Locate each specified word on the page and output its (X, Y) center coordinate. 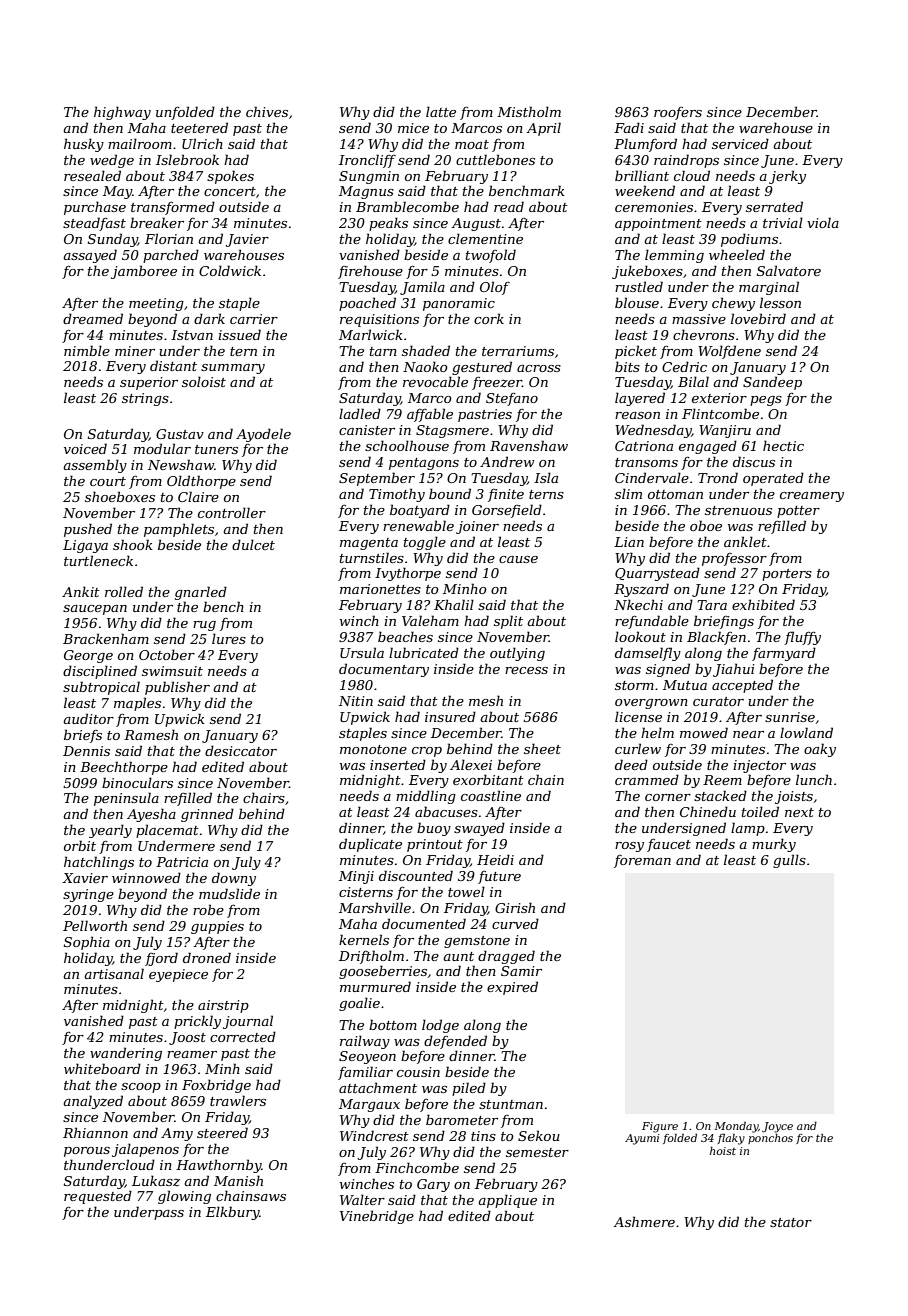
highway (122, 113)
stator (791, 1222)
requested (98, 1197)
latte (441, 111)
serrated (774, 206)
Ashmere (644, 1221)
